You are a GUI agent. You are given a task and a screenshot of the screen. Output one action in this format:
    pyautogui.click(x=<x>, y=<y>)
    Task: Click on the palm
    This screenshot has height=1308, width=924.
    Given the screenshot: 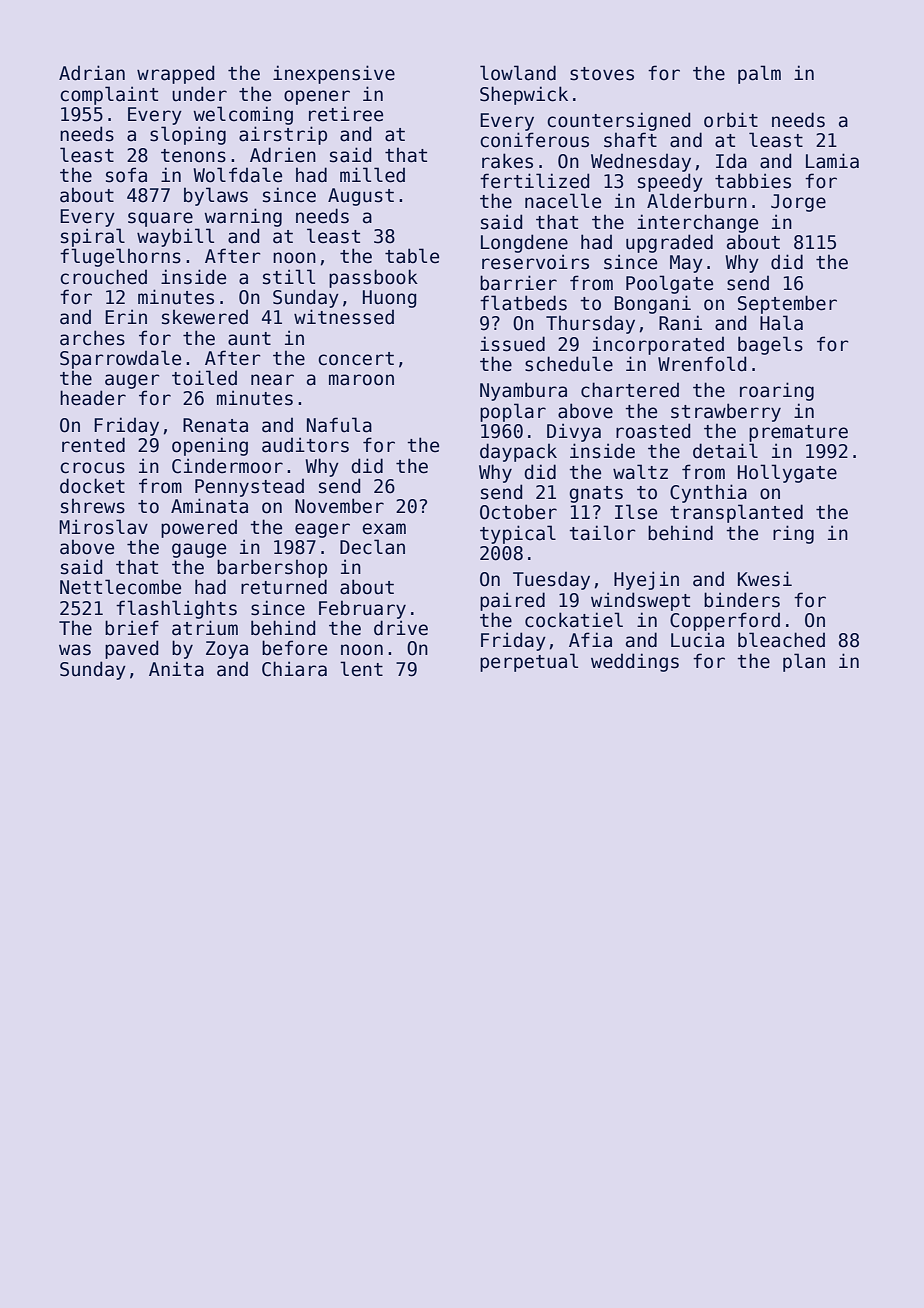 What is the action you would take?
    pyautogui.click(x=759, y=74)
